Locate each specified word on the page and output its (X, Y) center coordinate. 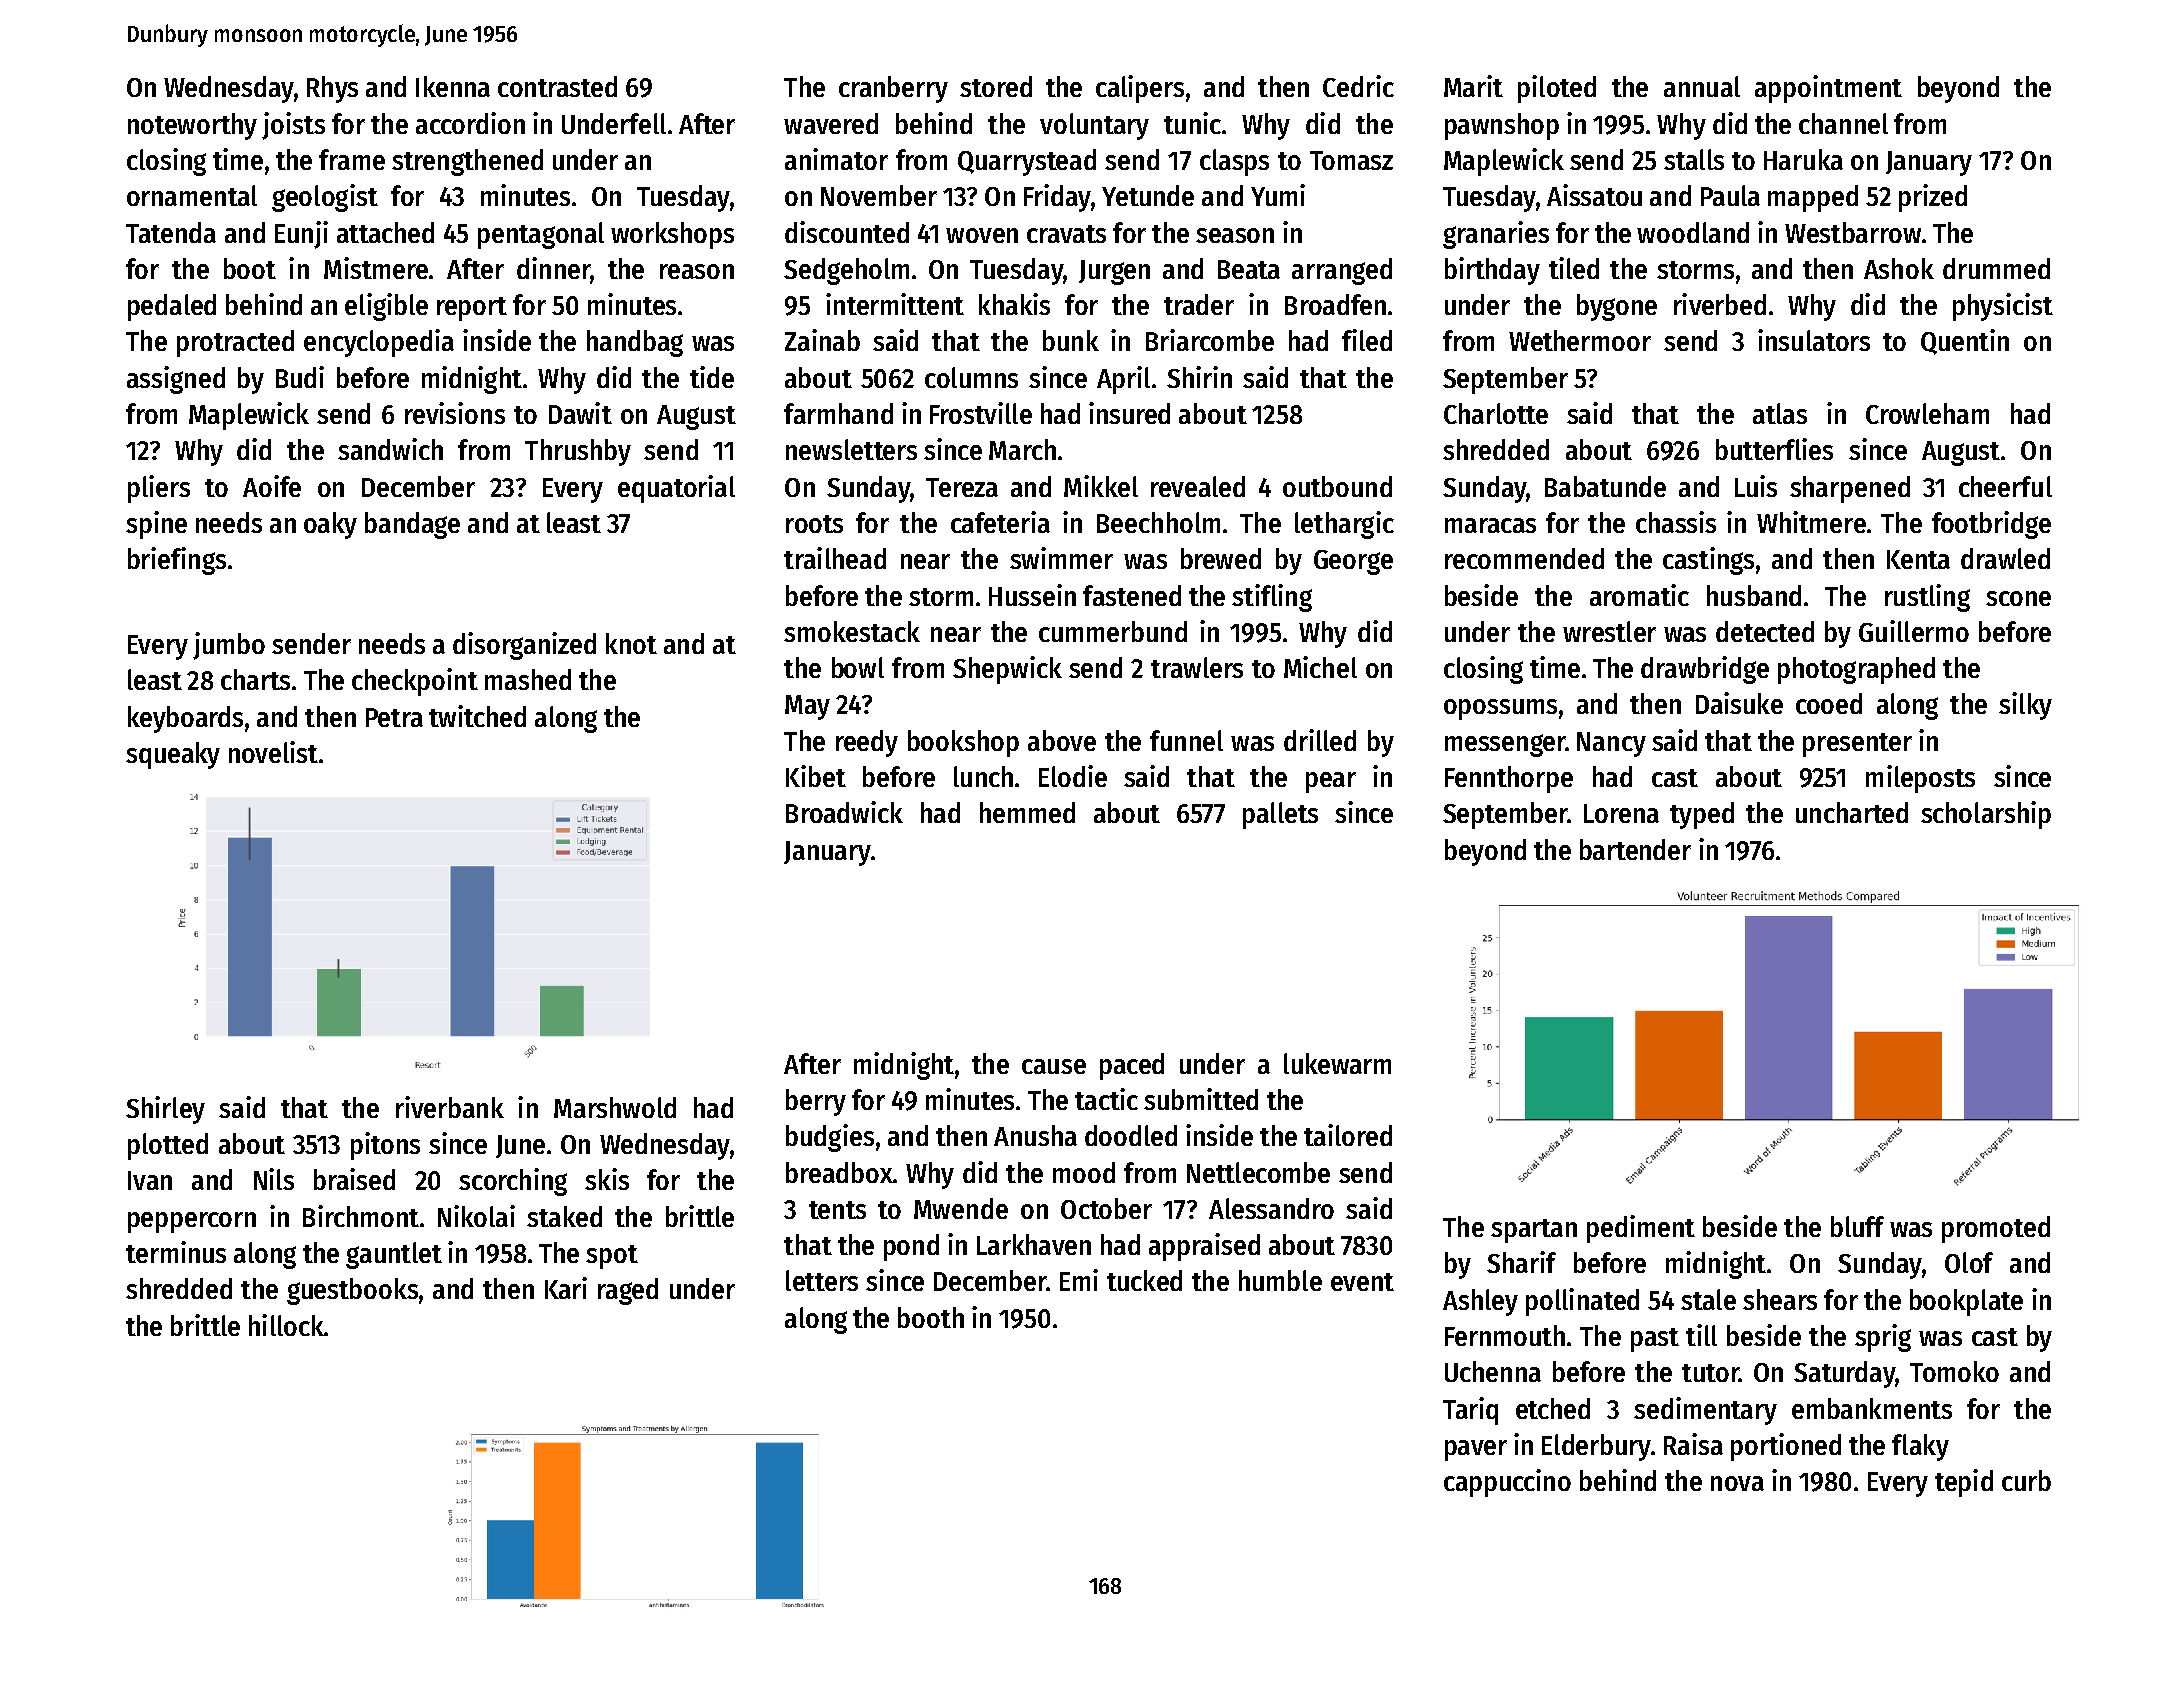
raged (628, 1291)
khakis (1014, 304)
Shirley (165, 1110)
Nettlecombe (1258, 1172)
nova (1737, 1483)
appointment (1828, 89)
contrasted (557, 86)
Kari (566, 1288)
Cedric (1358, 86)
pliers (159, 489)
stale (1708, 1299)
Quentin (1965, 342)
